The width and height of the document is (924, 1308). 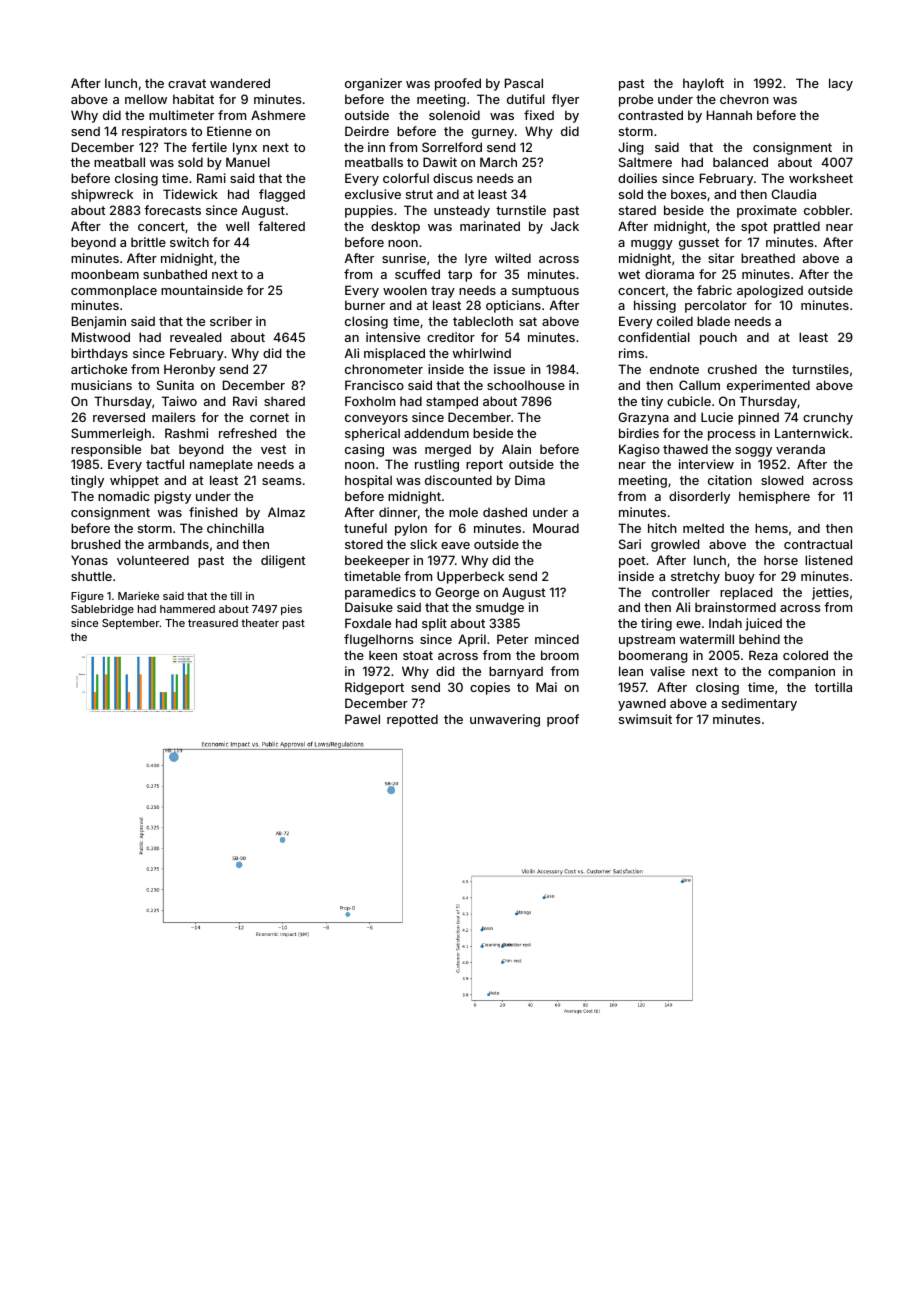 What do you see at coordinates (759, 704) in the document?
I see `sedimentary` at bounding box center [759, 704].
